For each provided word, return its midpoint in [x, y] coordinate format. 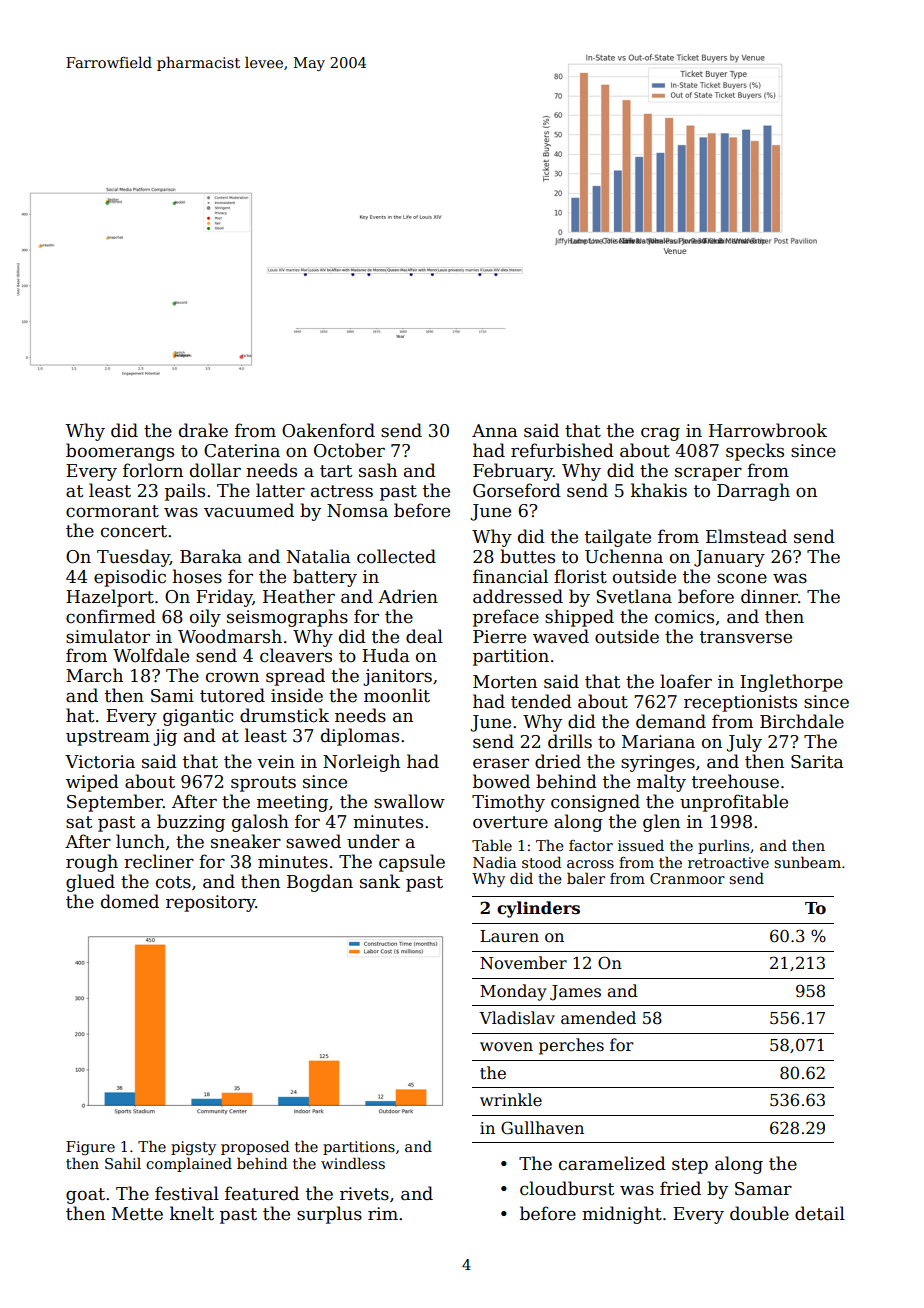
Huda [386, 655]
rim [383, 1213]
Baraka [211, 556]
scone [742, 578]
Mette [137, 1214]
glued [90, 883]
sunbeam [807, 862]
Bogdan [320, 883]
